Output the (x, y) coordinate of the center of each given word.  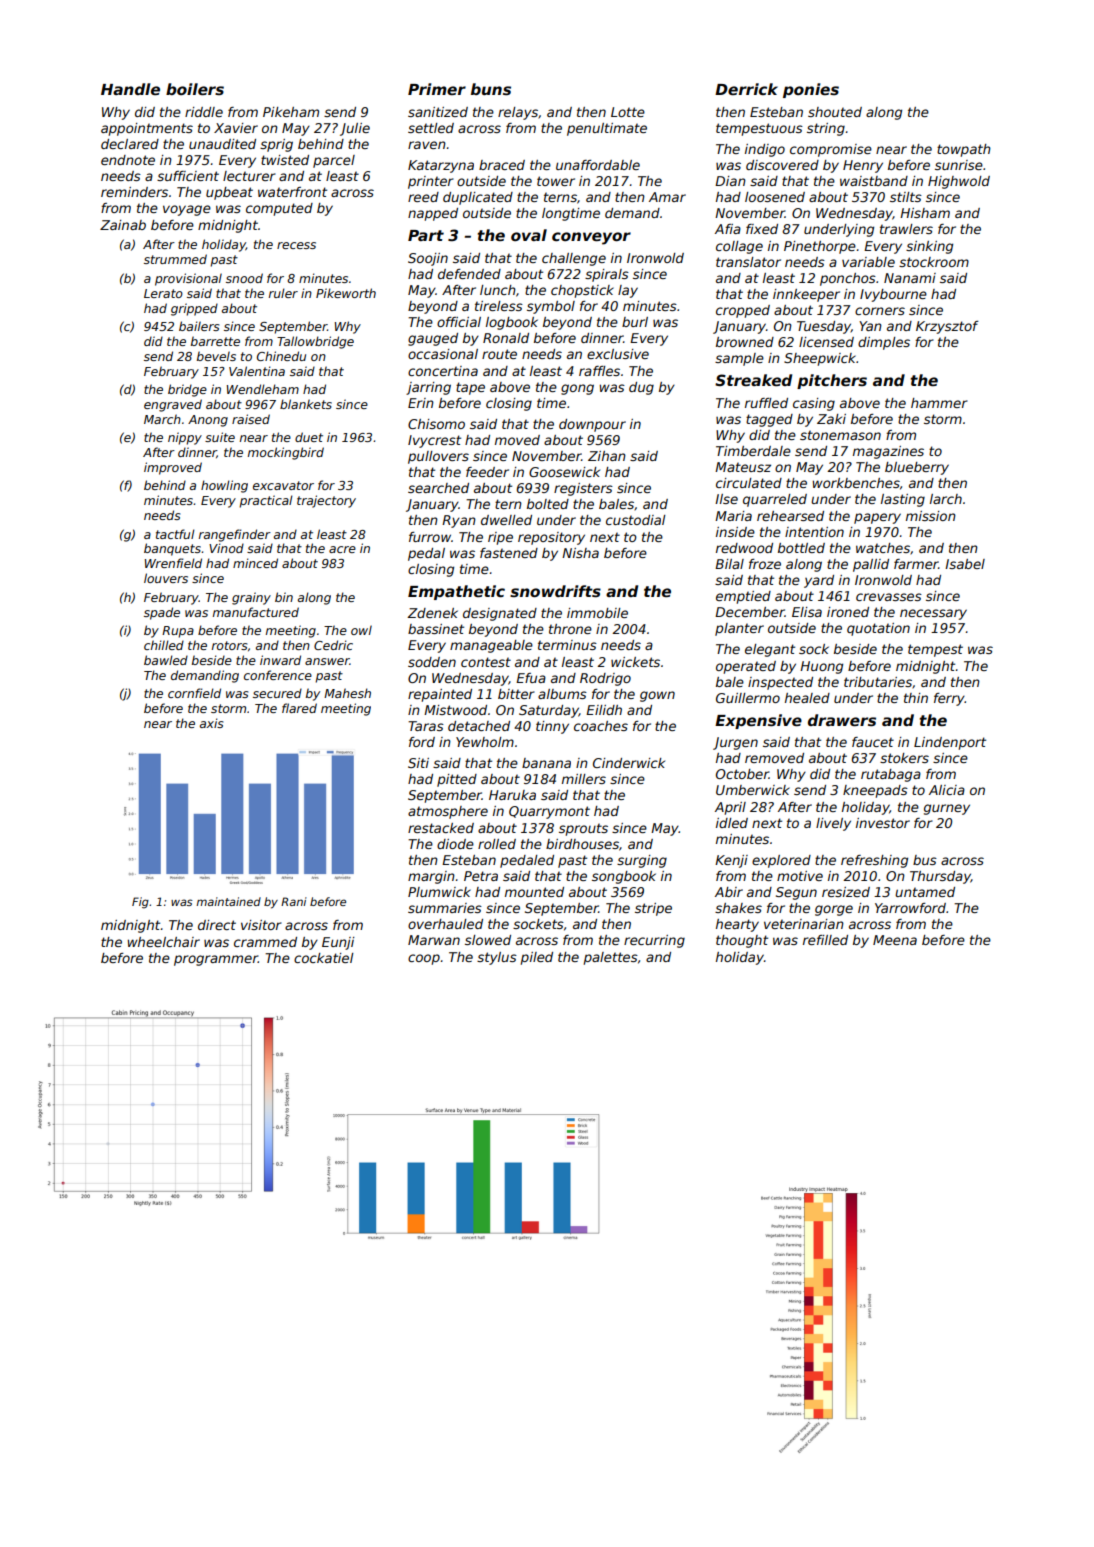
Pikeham (291, 112)
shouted (835, 112)
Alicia (947, 790)
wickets (635, 662)
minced (255, 563)
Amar (667, 197)
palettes (611, 958)
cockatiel (324, 958)
